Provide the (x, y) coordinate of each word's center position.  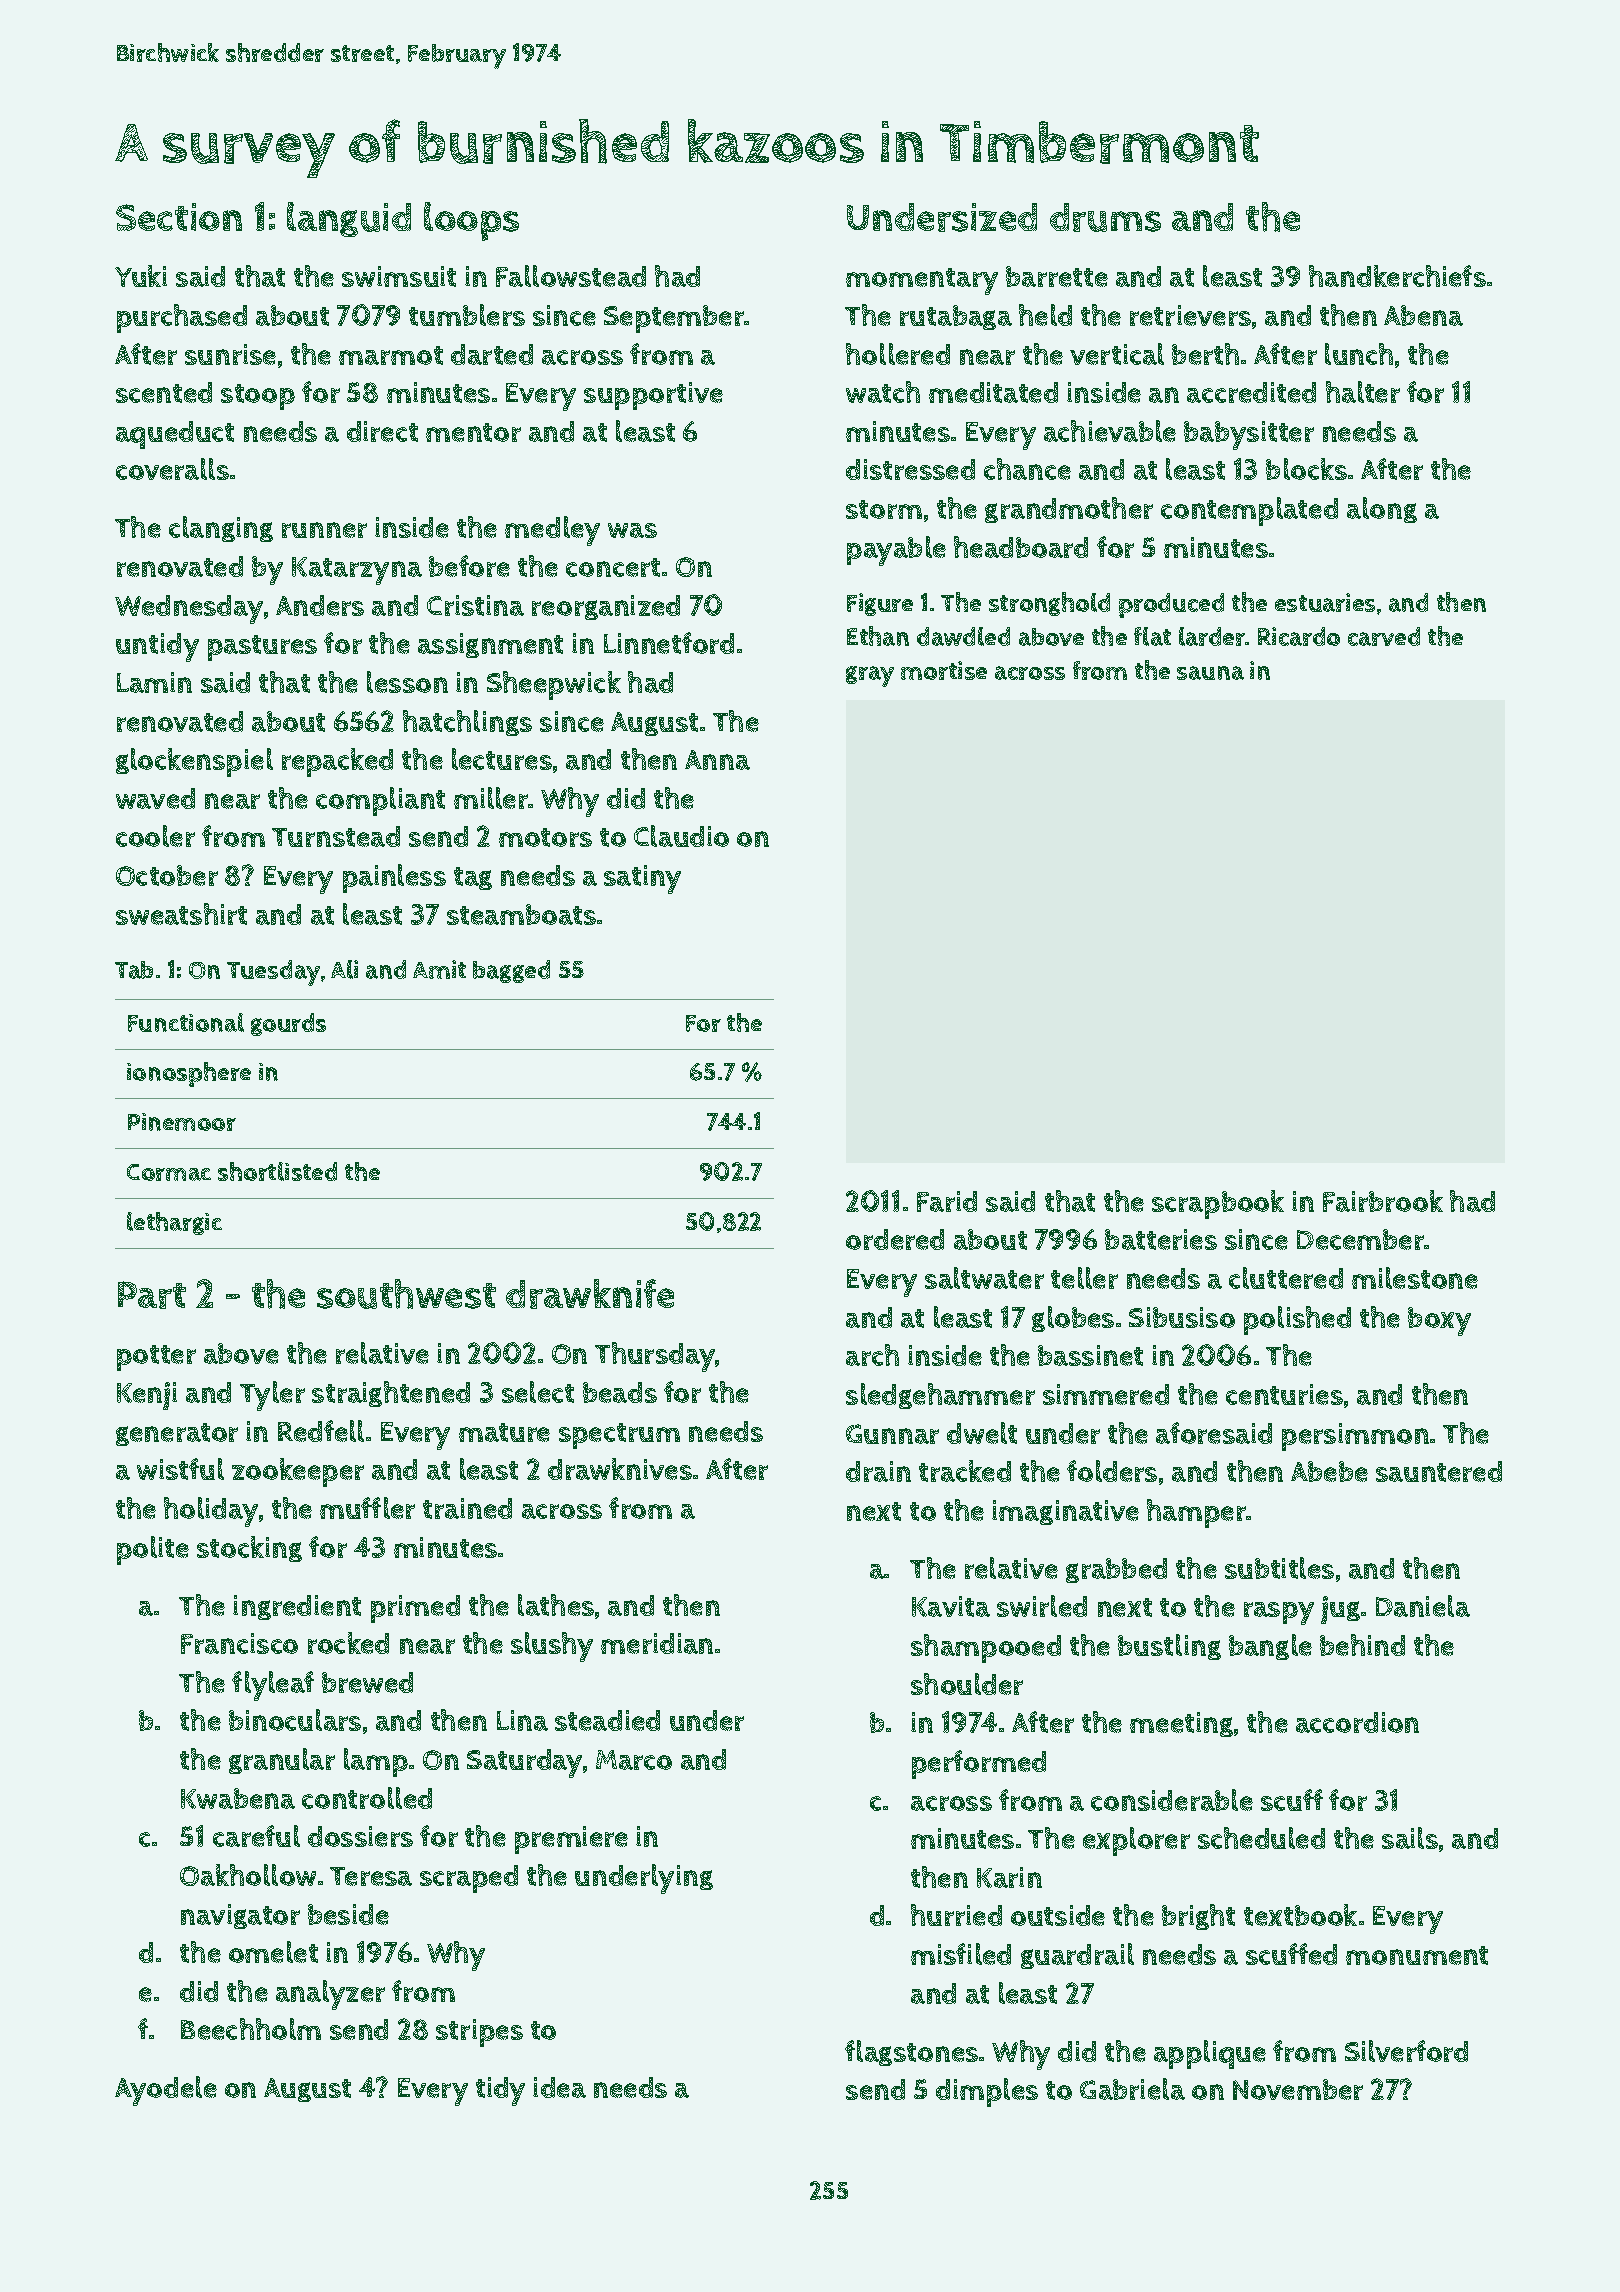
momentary (922, 281)
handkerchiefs (1397, 276)
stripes (479, 2033)
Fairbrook (1383, 1201)
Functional (186, 1022)
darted (492, 354)
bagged (511, 971)
